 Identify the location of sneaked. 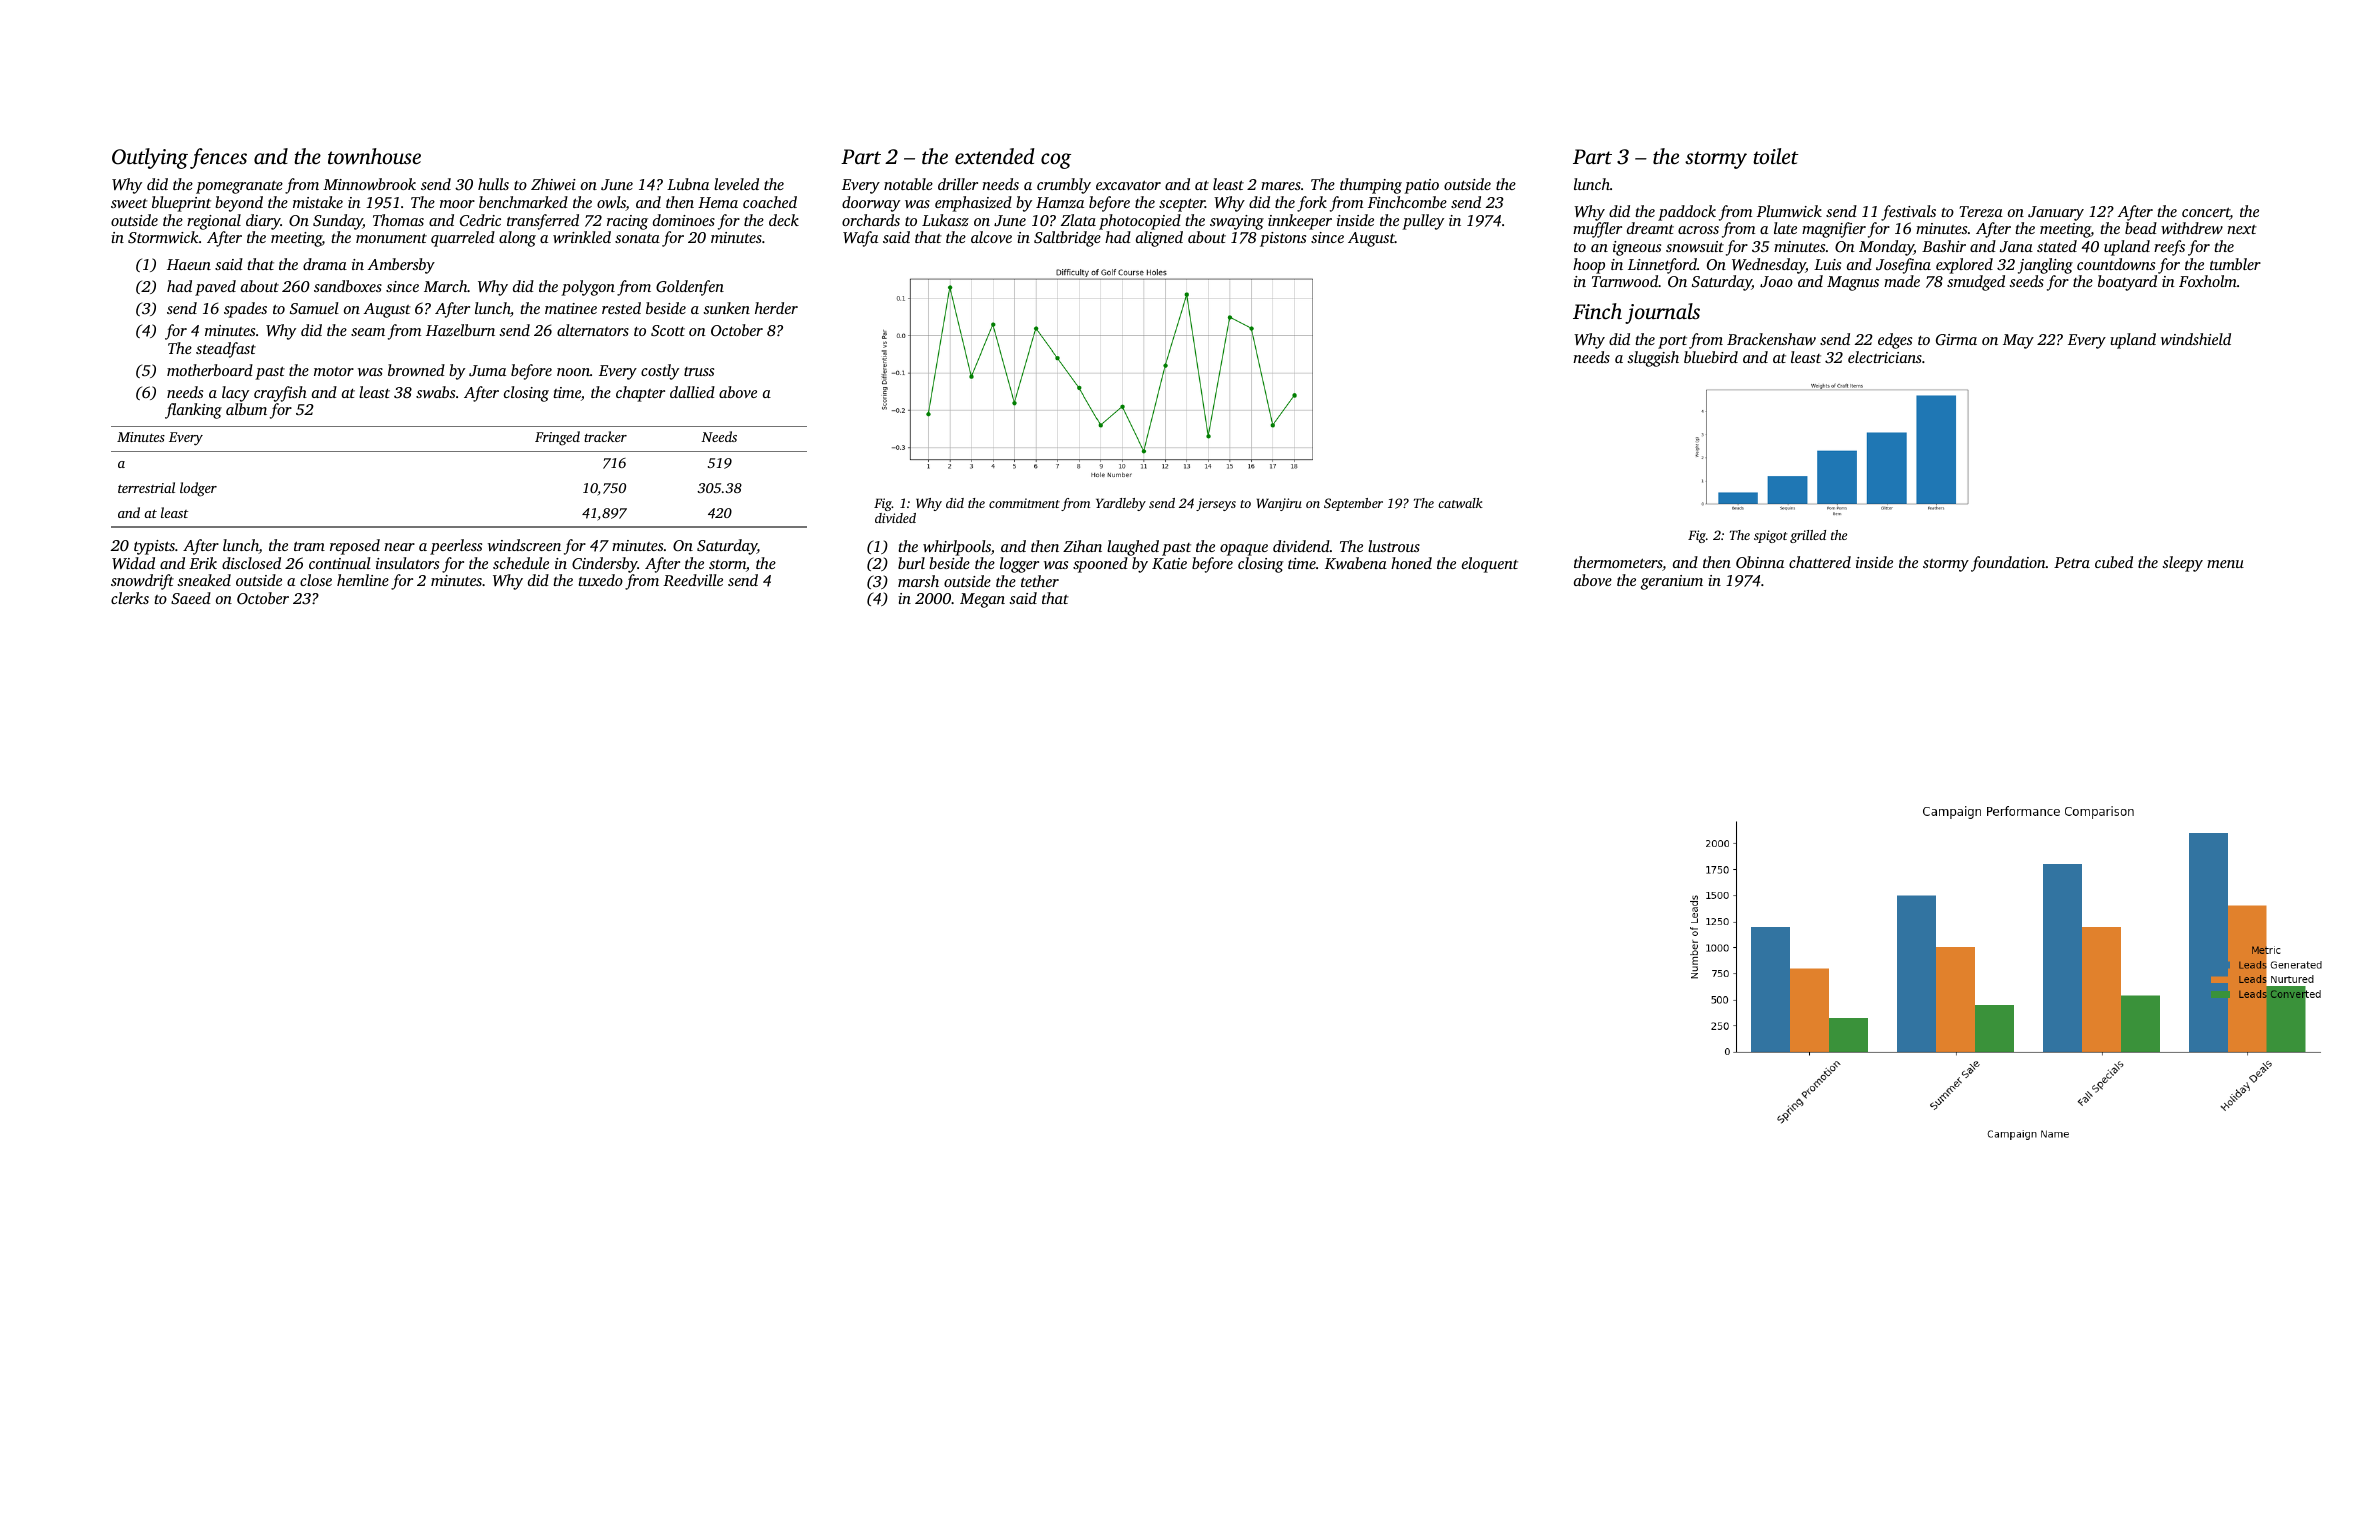
(204, 580).
